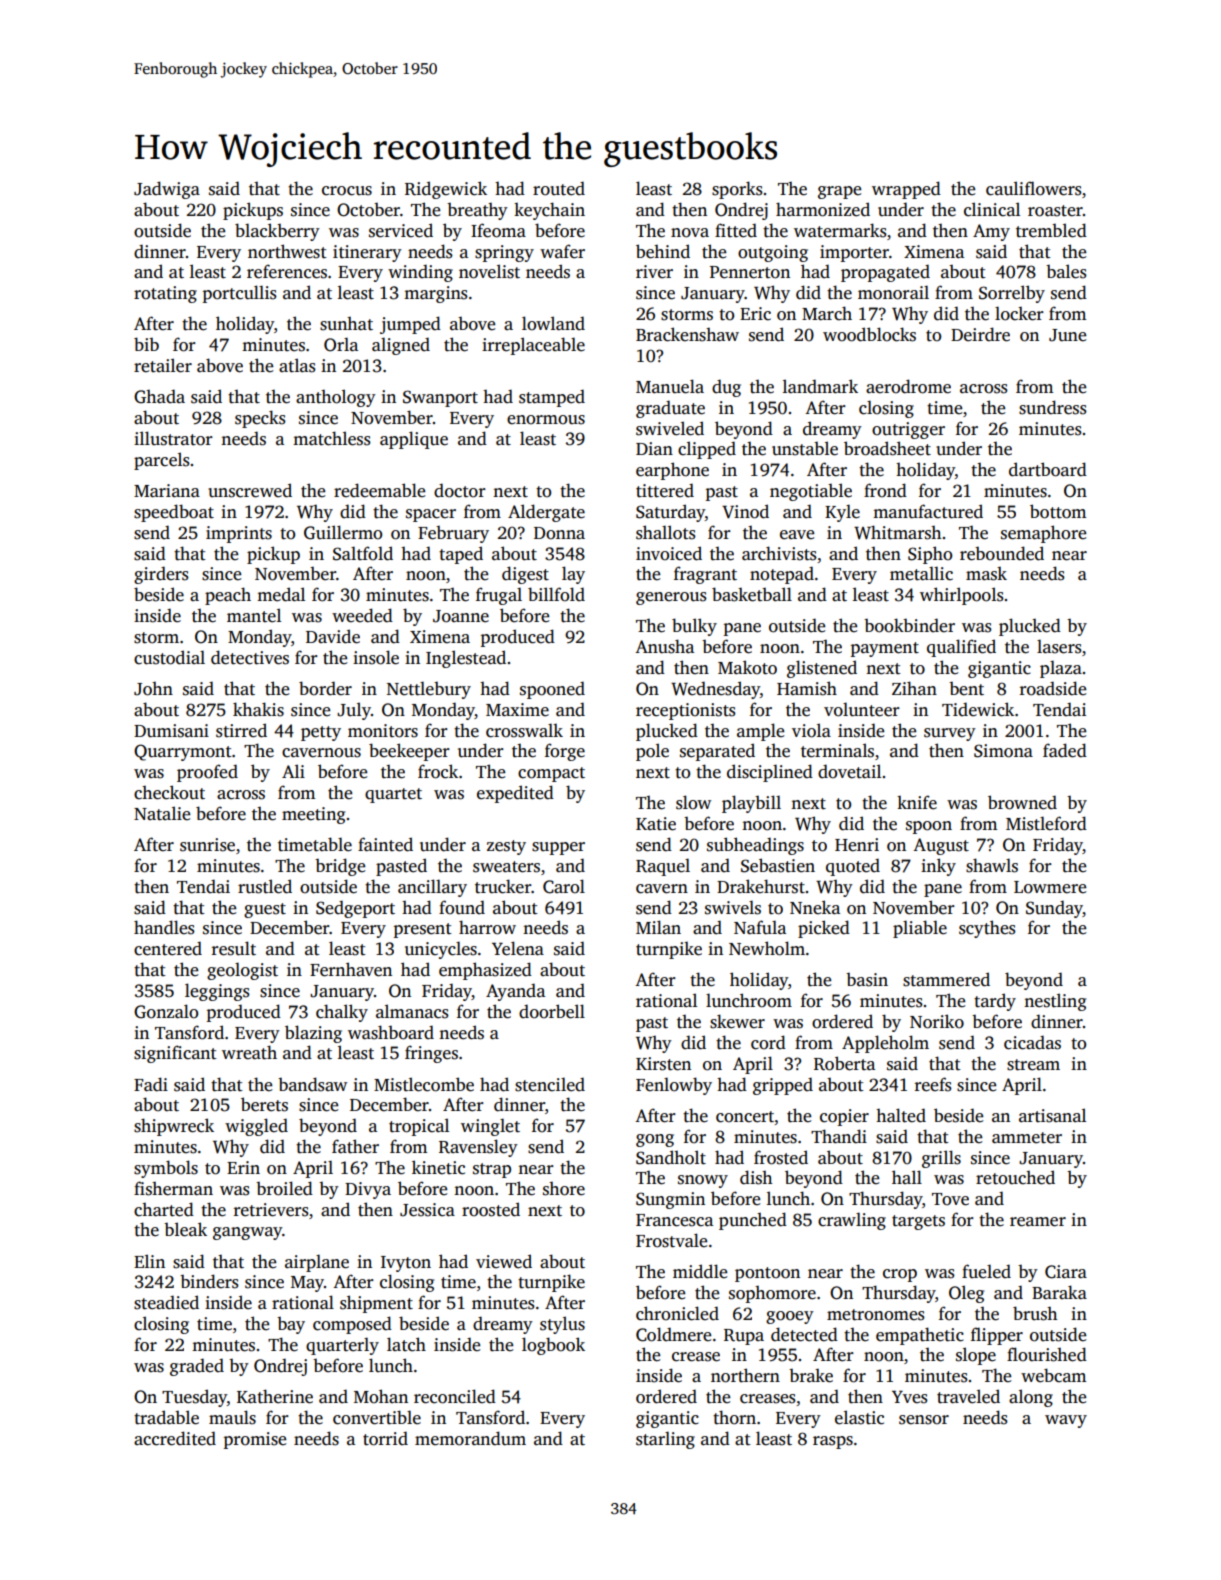 Image resolution: width=1221 pixels, height=1580 pixels. I want to click on Jadwiga, so click(167, 190).
